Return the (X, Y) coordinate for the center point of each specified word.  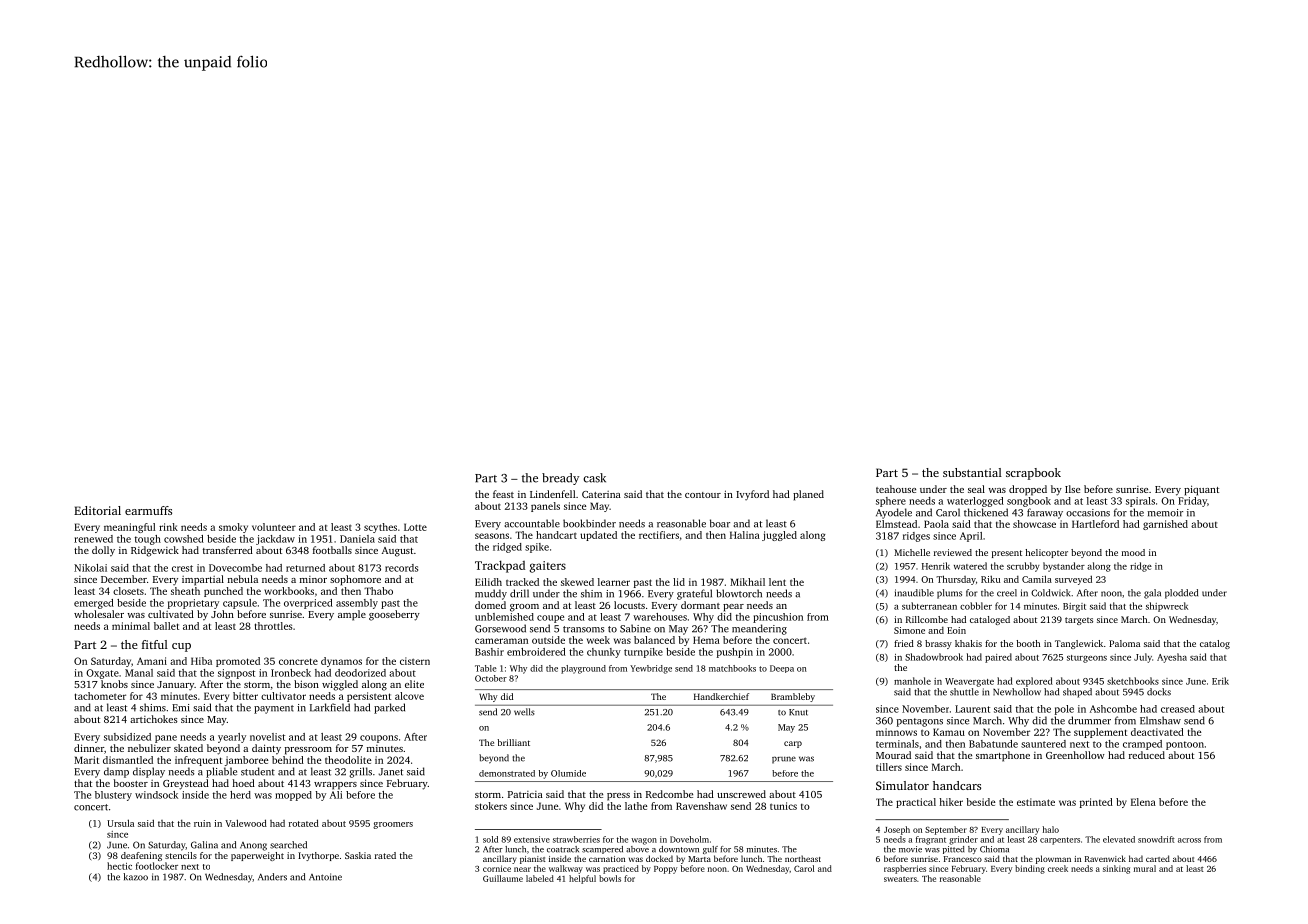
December (124, 579)
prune (784, 760)
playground (583, 669)
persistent (369, 697)
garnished (1165, 525)
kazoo (135, 877)
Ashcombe (1113, 709)
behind (288, 760)
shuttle (964, 692)
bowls (610, 878)
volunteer (274, 527)
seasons (492, 536)
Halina (745, 535)
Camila (1037, 579)
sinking (1116, 869)
